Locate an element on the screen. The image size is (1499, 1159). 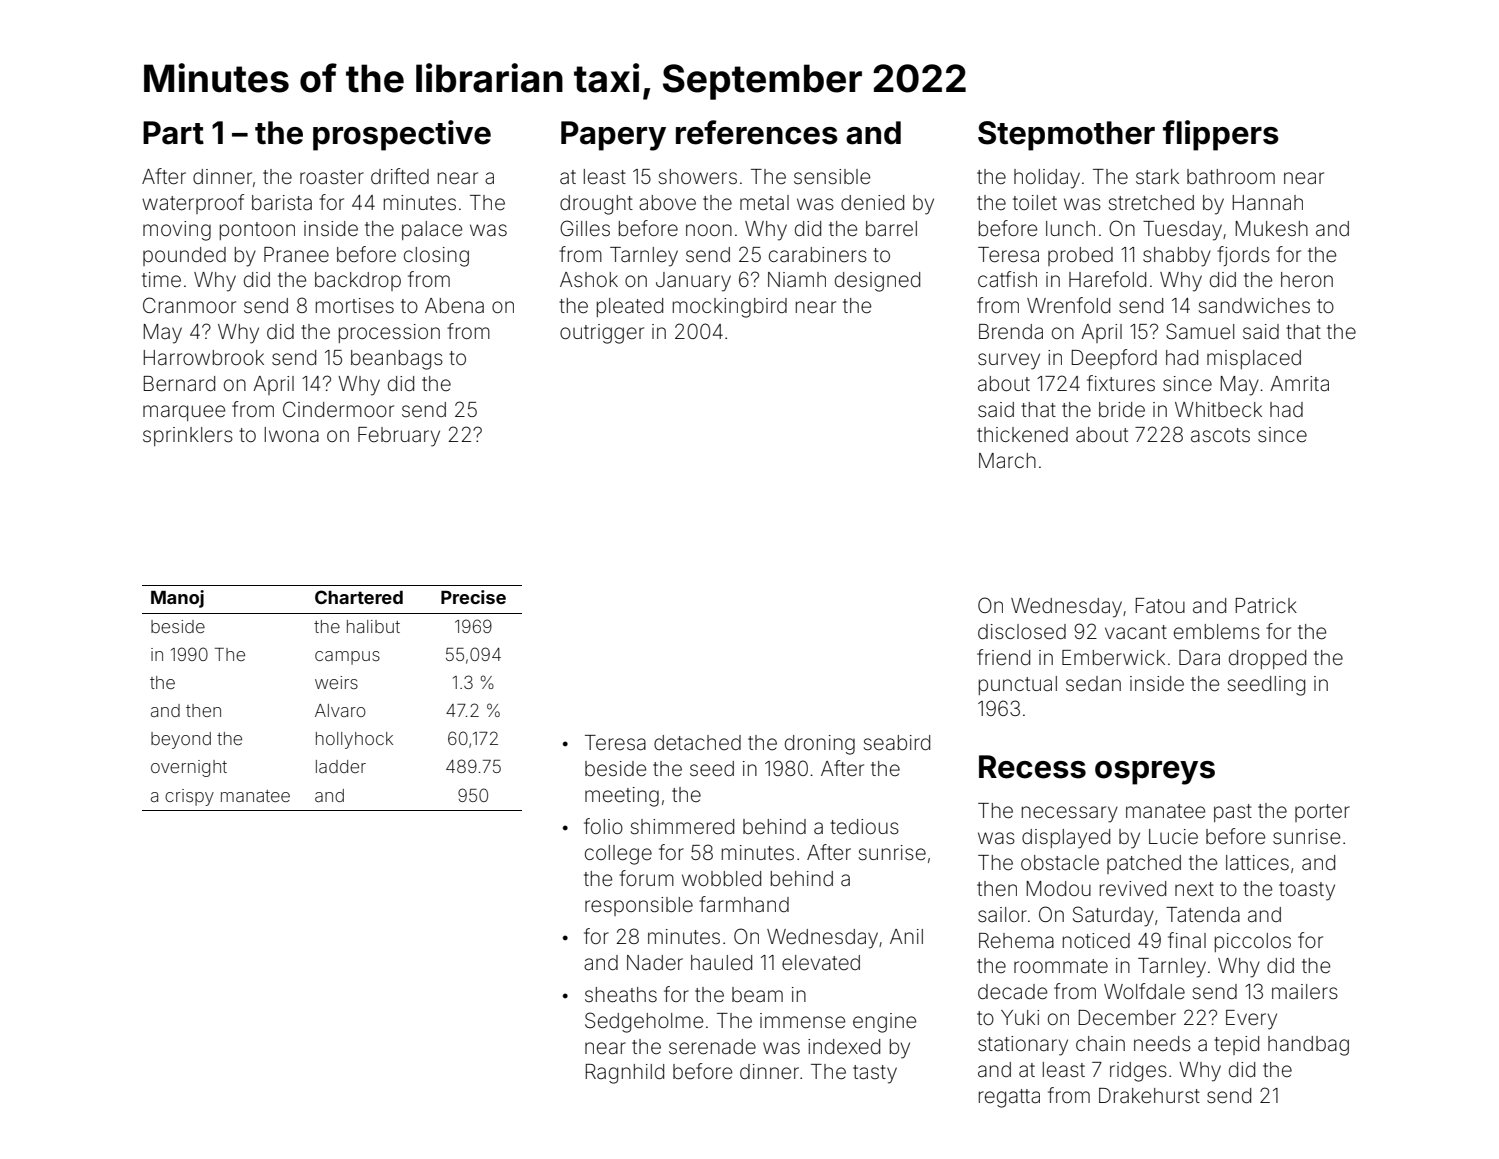
ladder is located at coordinates (341, 766).
